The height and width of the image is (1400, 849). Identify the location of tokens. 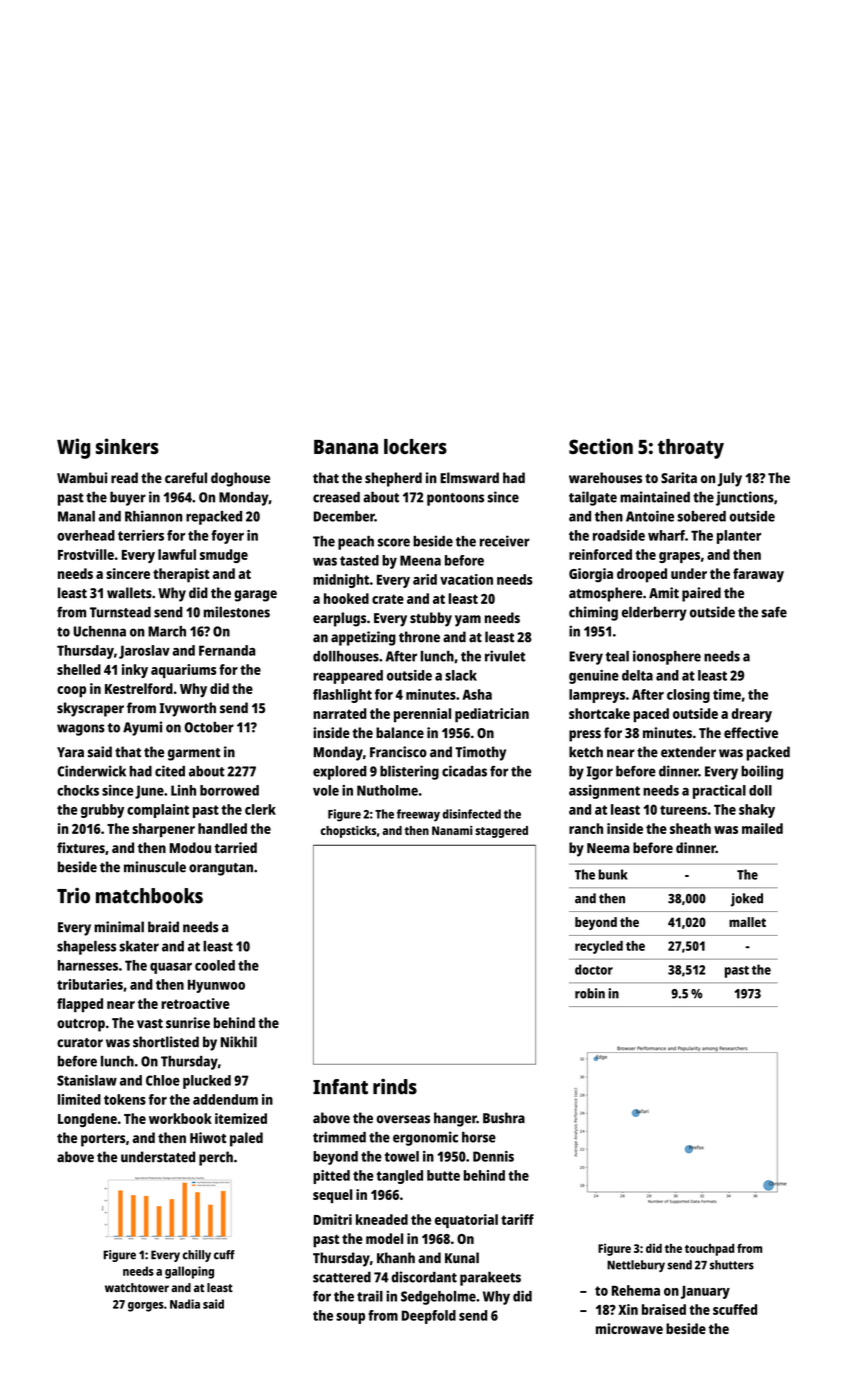
(125, 1099).
